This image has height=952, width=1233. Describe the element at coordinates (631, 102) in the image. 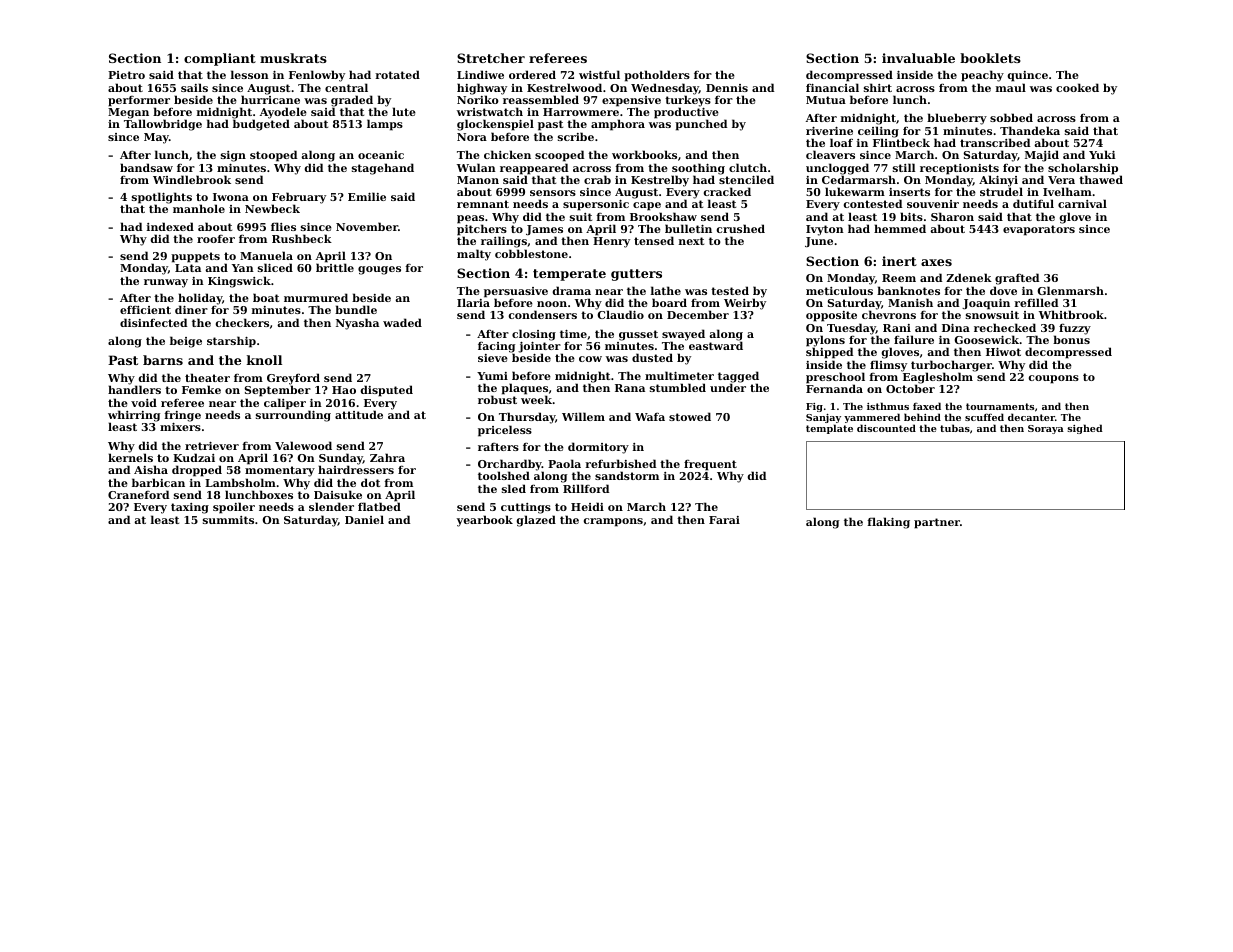

I see `expensive` at that location.
